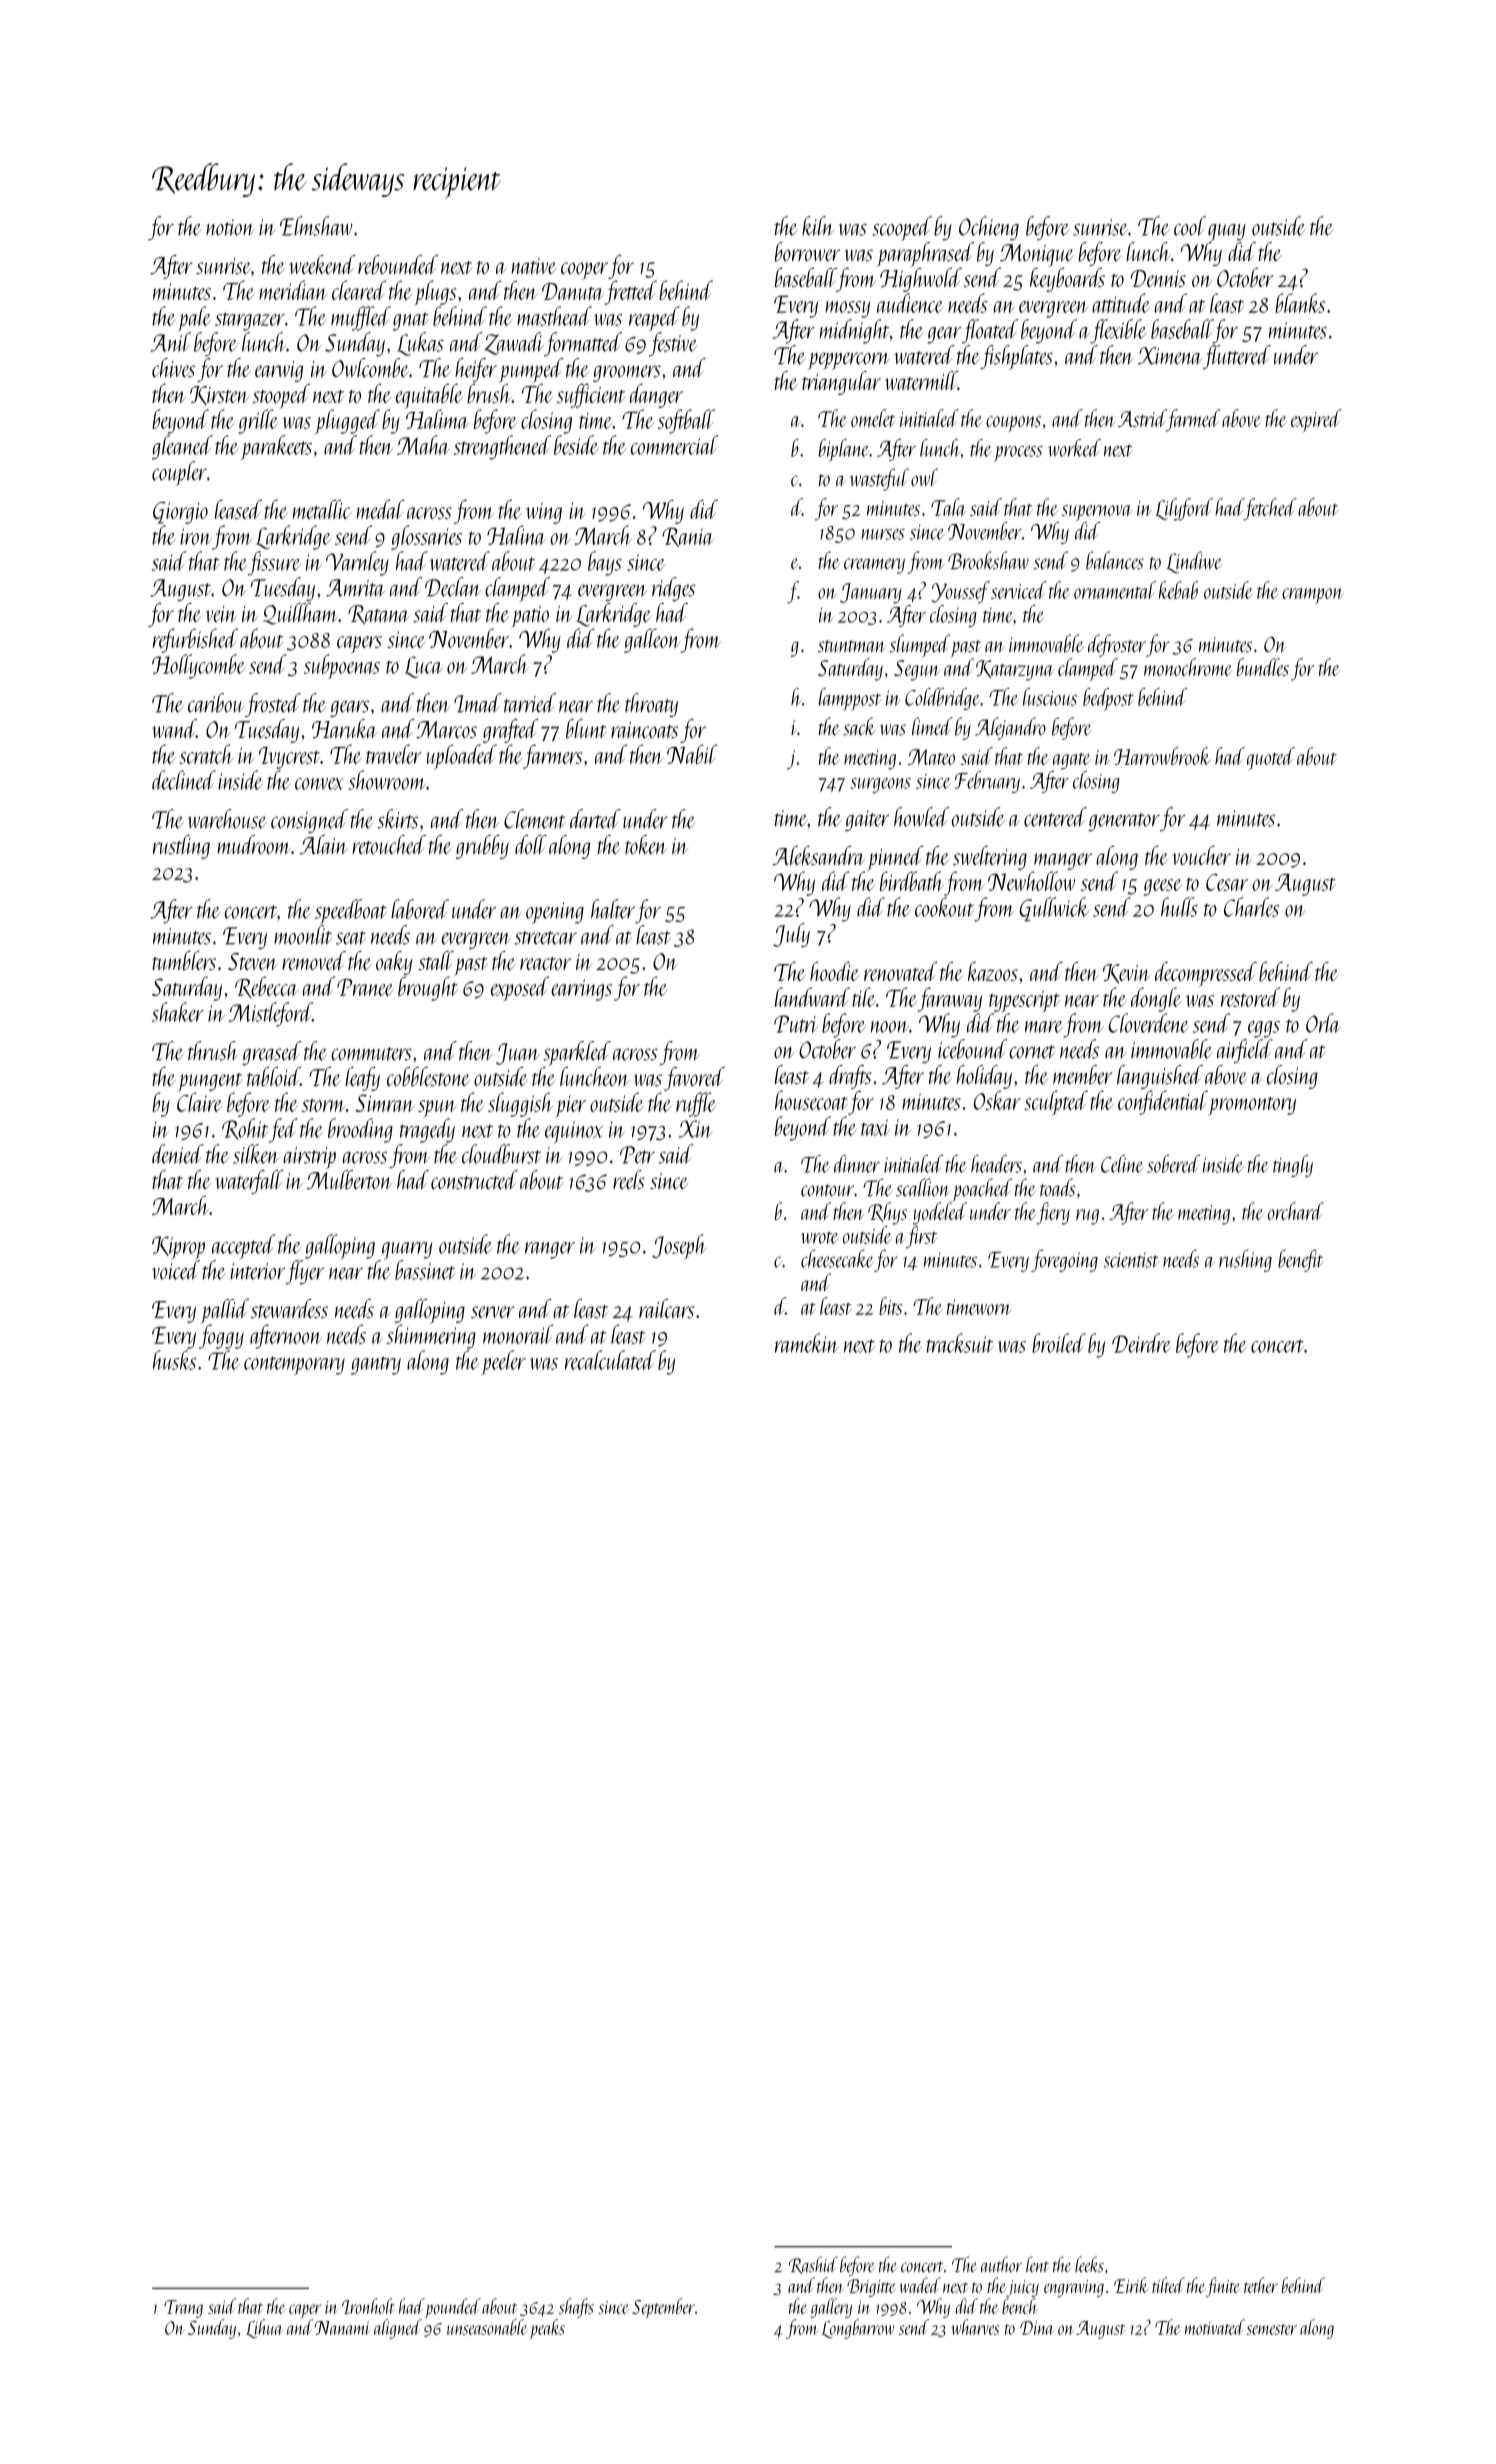  What do you see at coordinates (376, 1365) in the screenshot?
I see `gantry` at bounding box center [376, 1365].
